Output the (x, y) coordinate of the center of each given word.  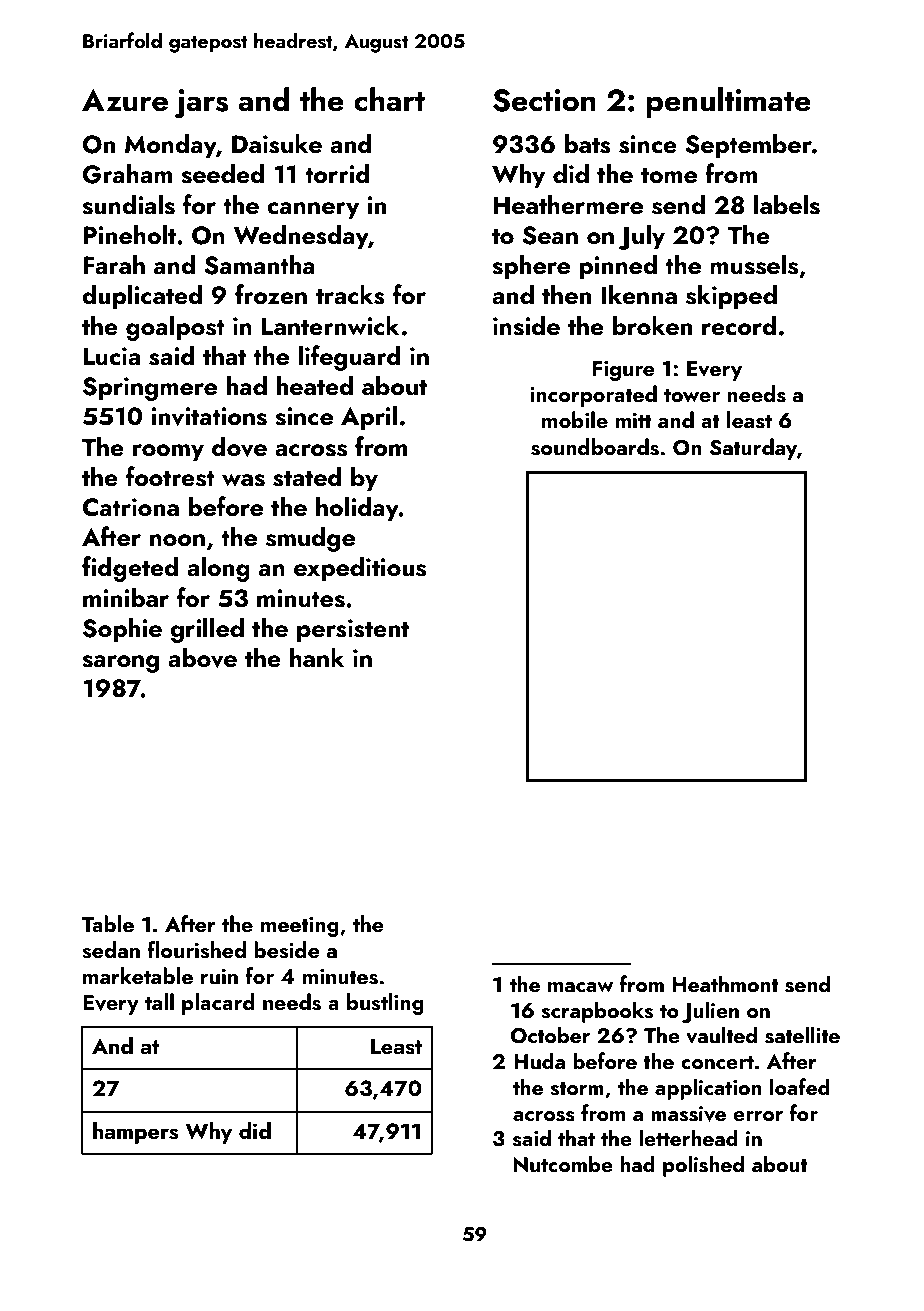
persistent (353, 631)
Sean (550, 235)
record (739, 325)
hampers (135, 1133)
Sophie (122, 630)
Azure (125, 100)
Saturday (753, 449)
